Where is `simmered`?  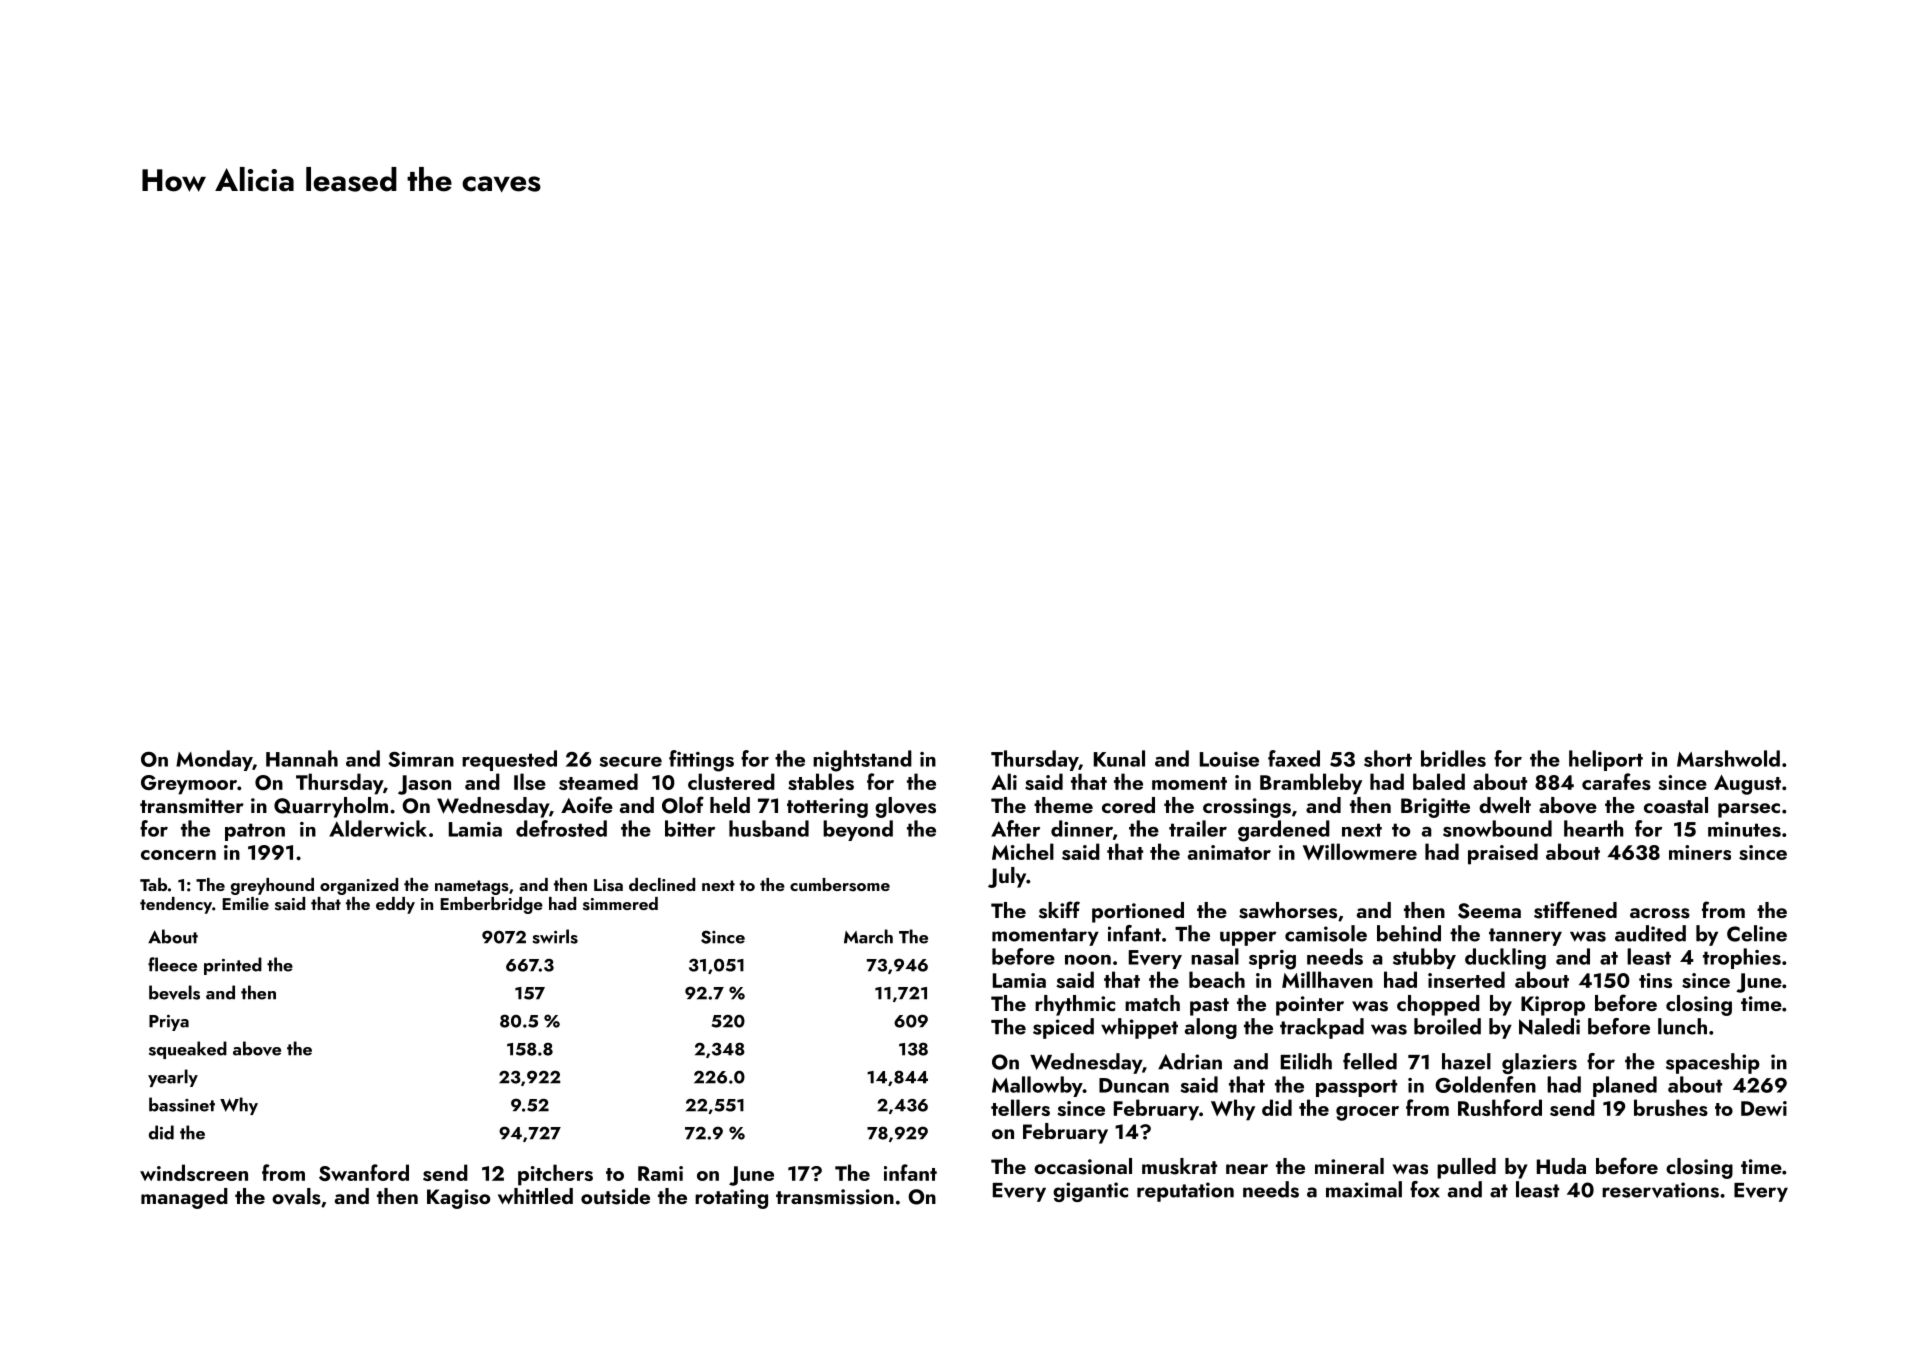
simmered is located at coordinates (620, 904).
